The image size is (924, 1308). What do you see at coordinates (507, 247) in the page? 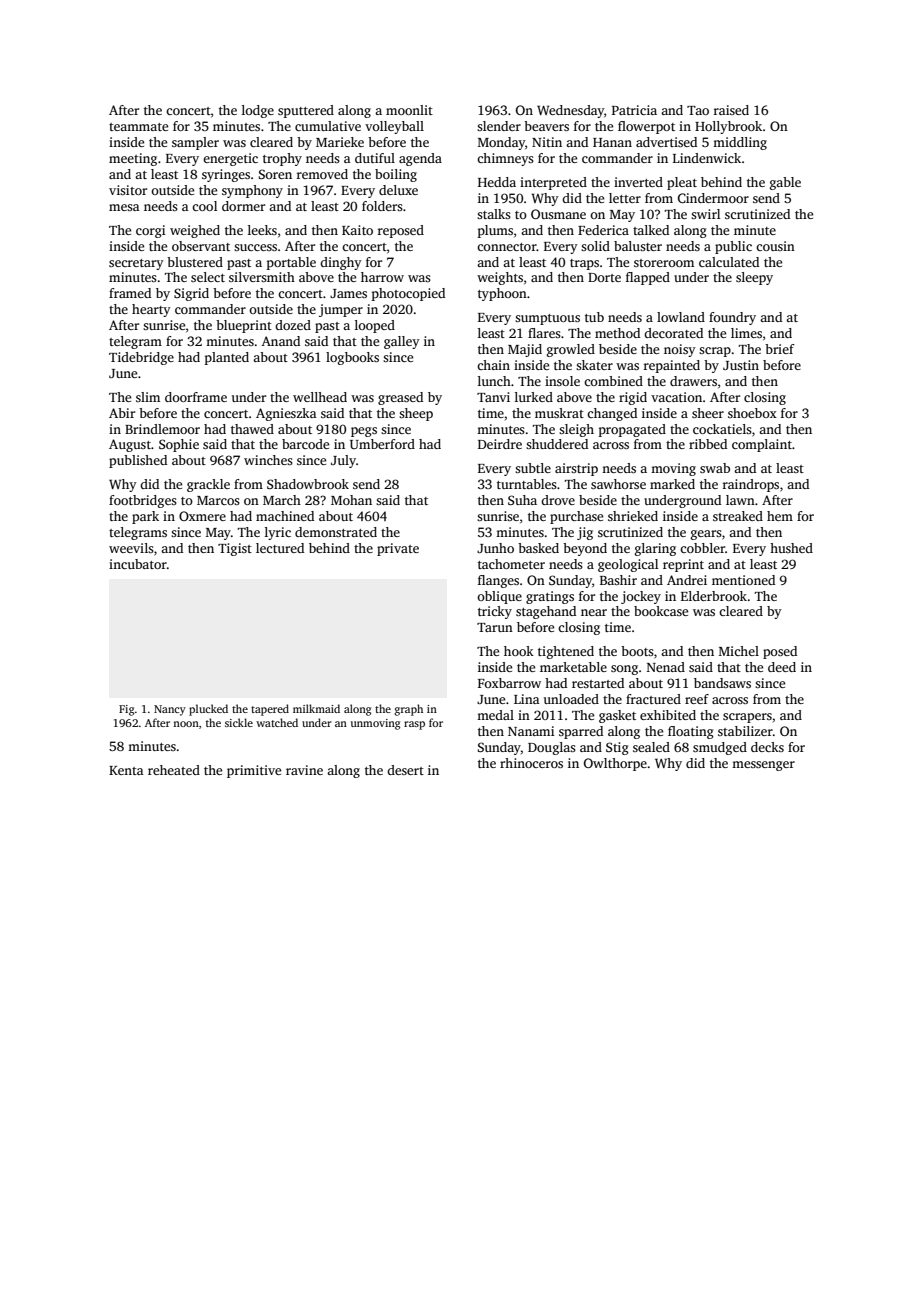
I see `connector` at bounding box center [507, 247].
